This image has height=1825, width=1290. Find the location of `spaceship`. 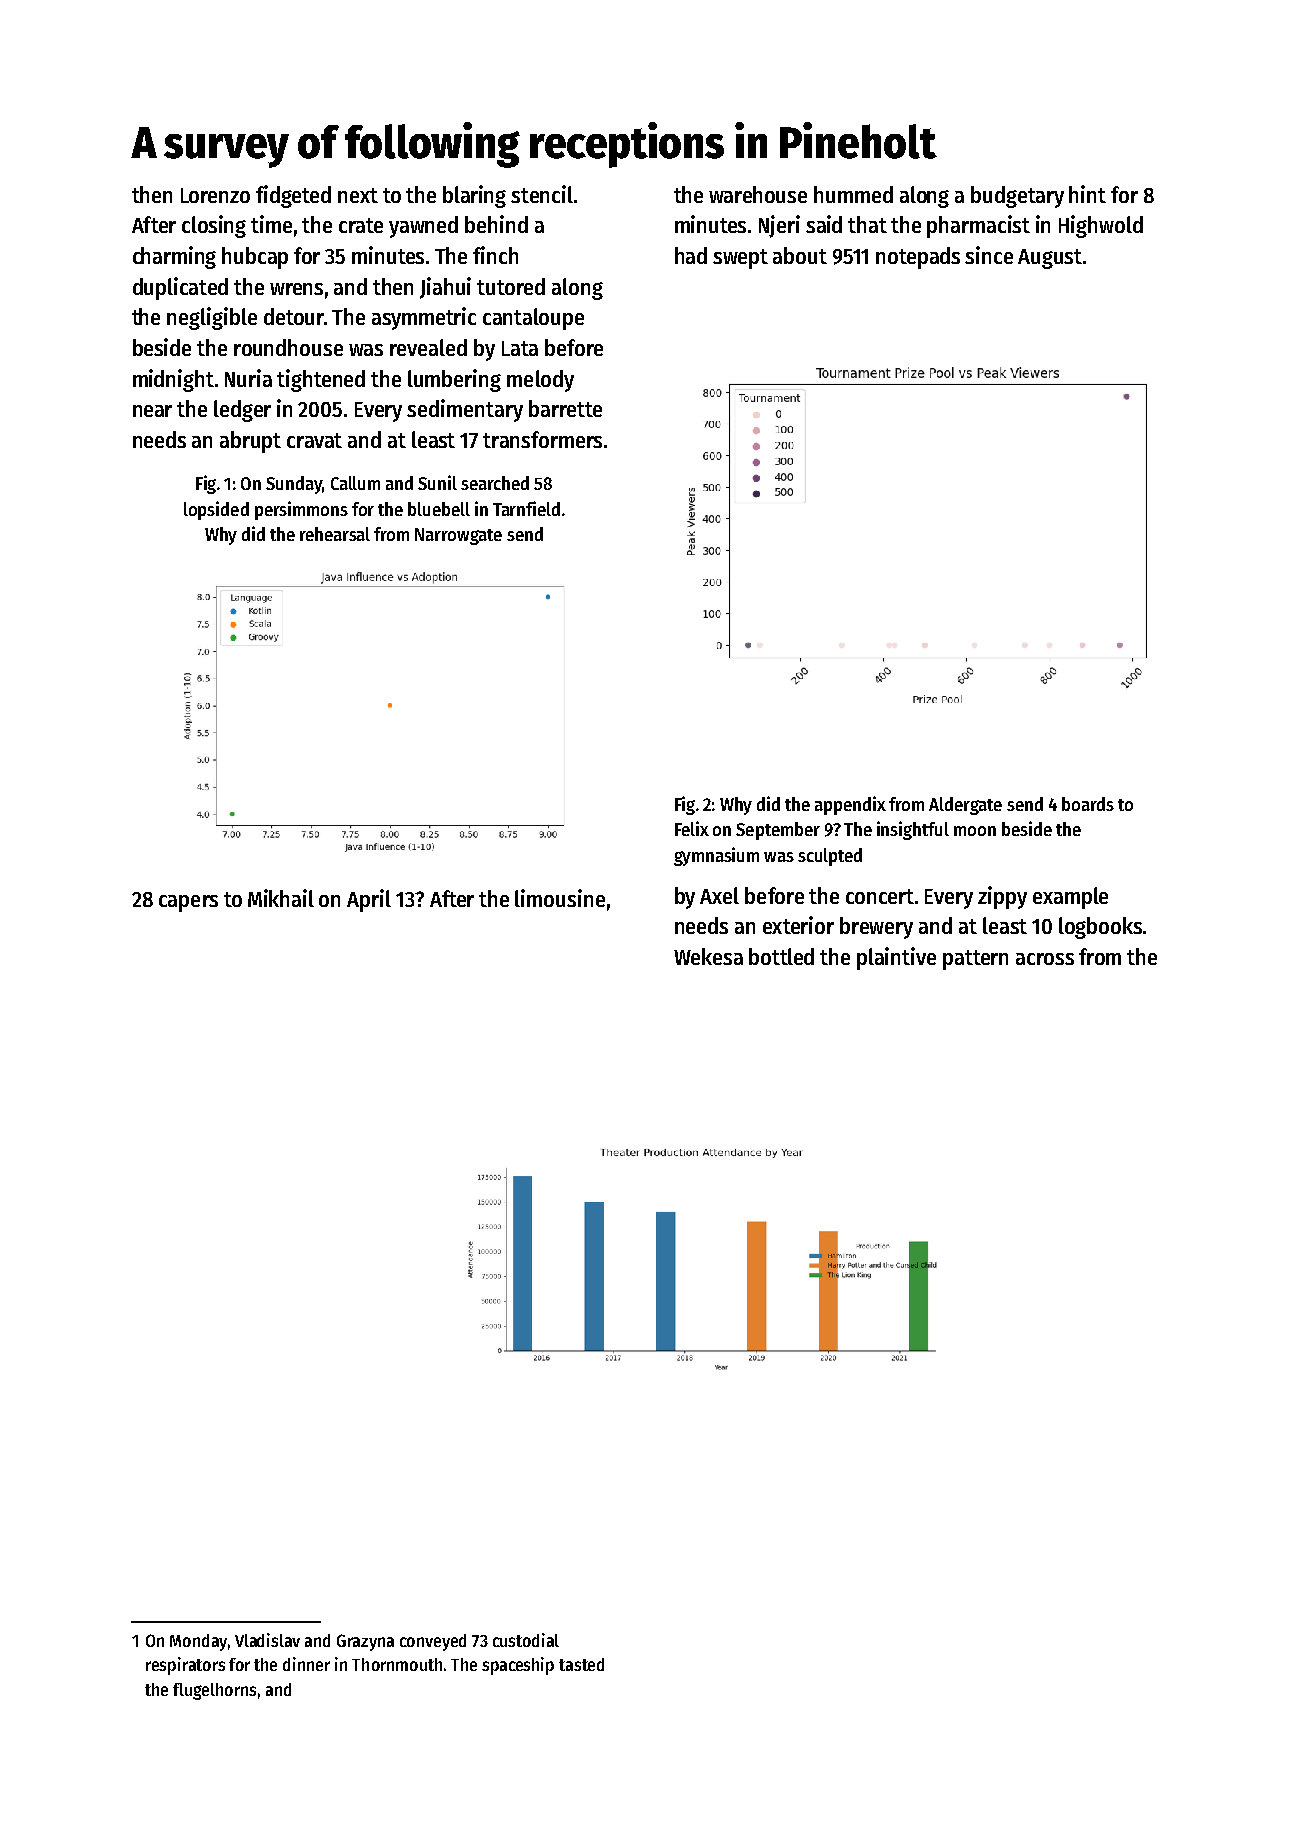

spaceship is located at coordinates (518, 1666).
